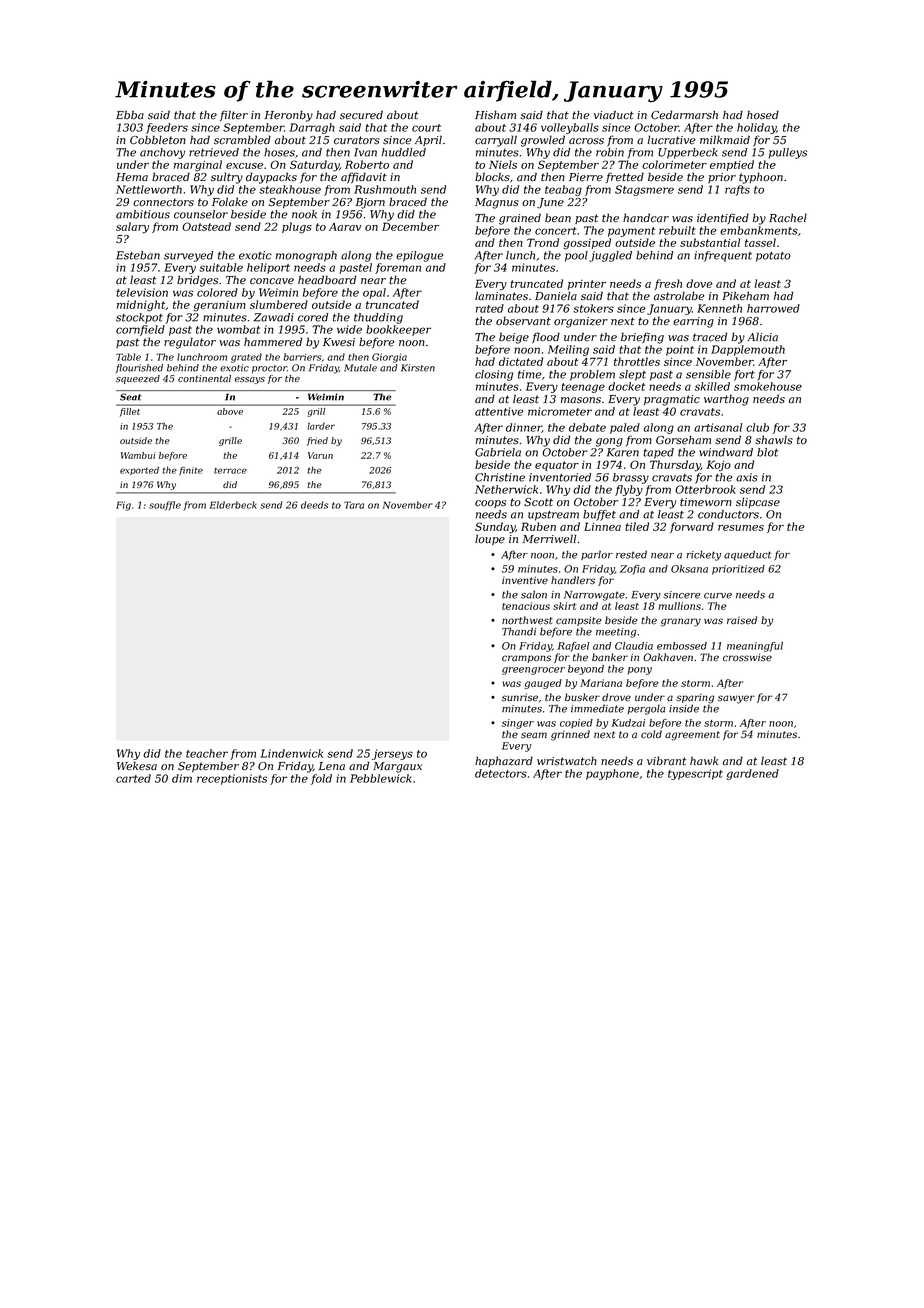 This screenshot has width=924, height=1308. What do you see at coordinates (392, 754) in the screenshot?
I see `jerseys` at bounding box center [392, 754].
